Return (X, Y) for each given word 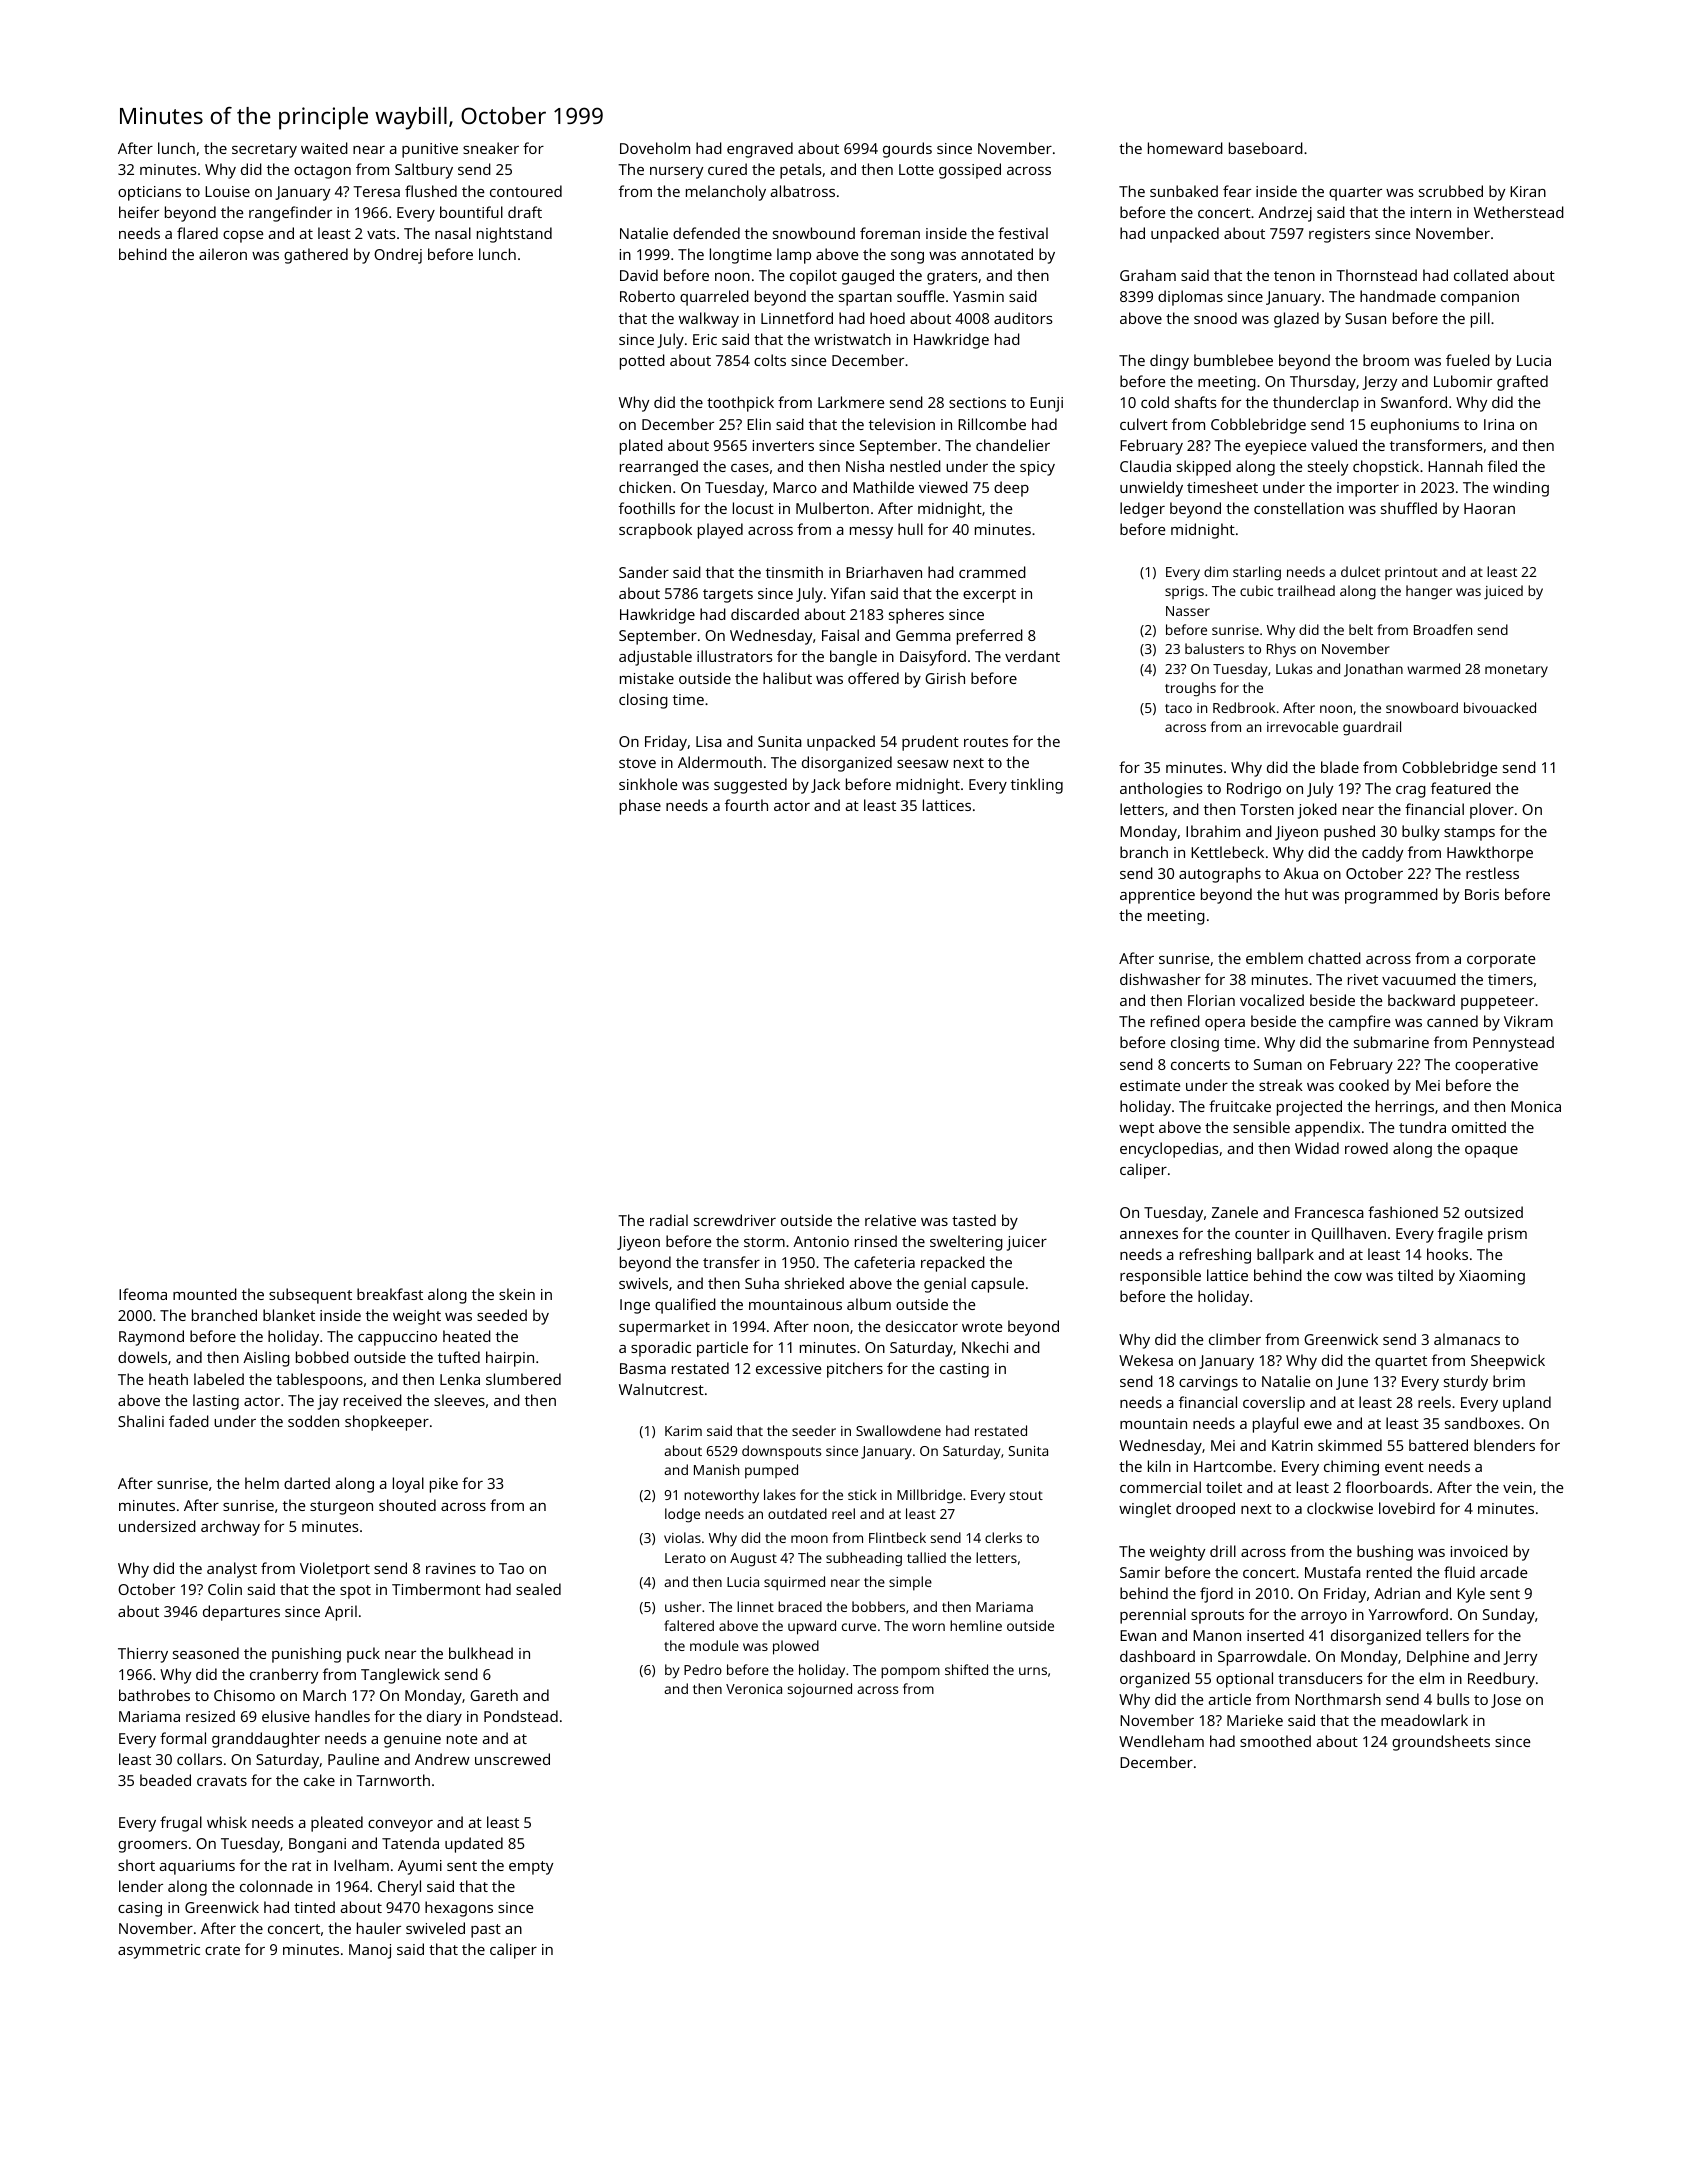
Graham (1148, 275)
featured (1461, 788)
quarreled (714, 298)
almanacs (1467, 1339)
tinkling (1037, 786)
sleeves (459, 1400)
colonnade (276, 1886)
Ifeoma (143, 1294)
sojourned (820, 1690)
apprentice (1157, 896)
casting (964, 1370)
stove (637, 763)
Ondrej (398, 256)
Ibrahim (1213, 831)
